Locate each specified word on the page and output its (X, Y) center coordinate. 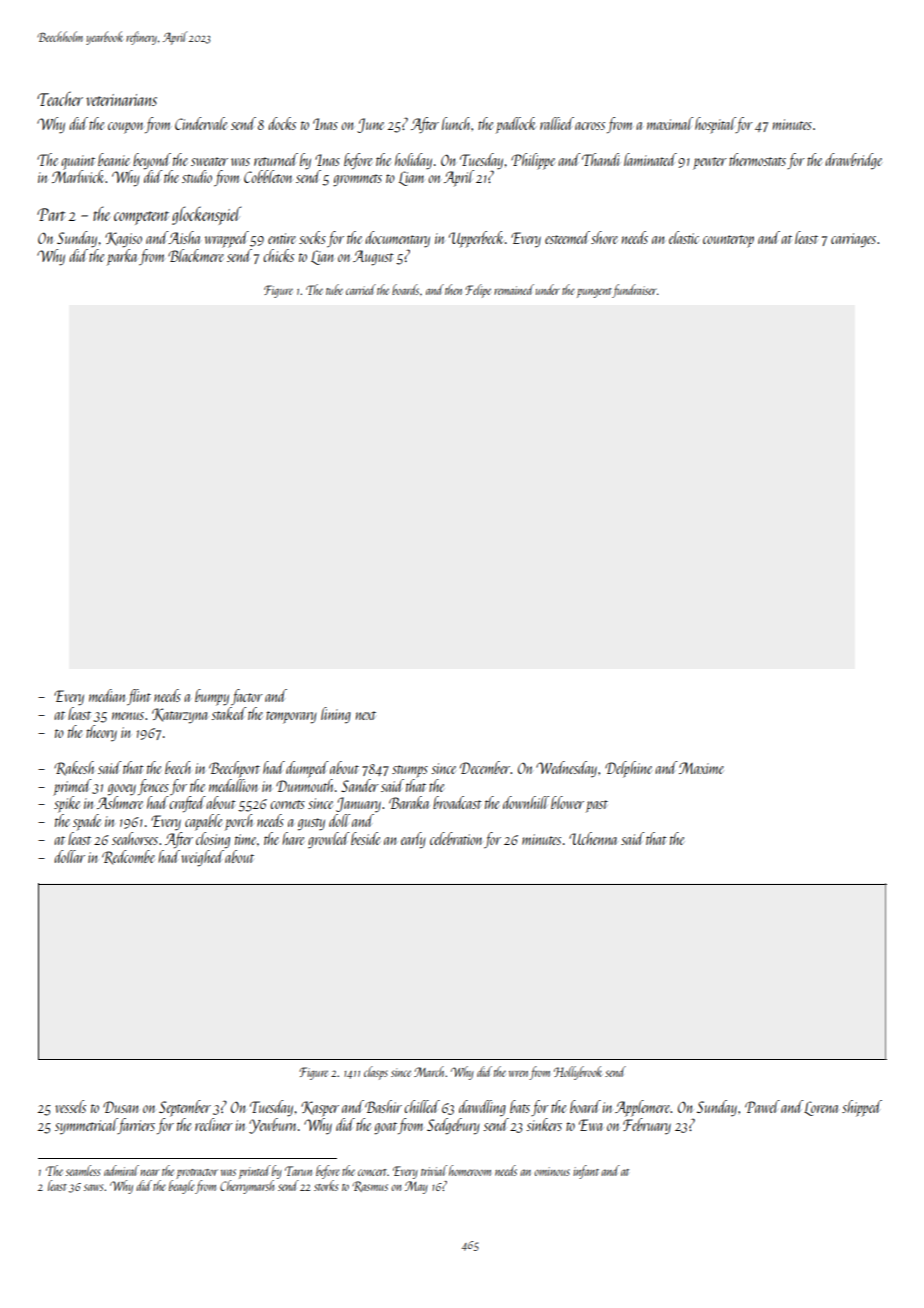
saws (93, 1187)
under (548, 289)
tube (334, 289)
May (416, 1187)
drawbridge (853, 161)
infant (586, 1172)
